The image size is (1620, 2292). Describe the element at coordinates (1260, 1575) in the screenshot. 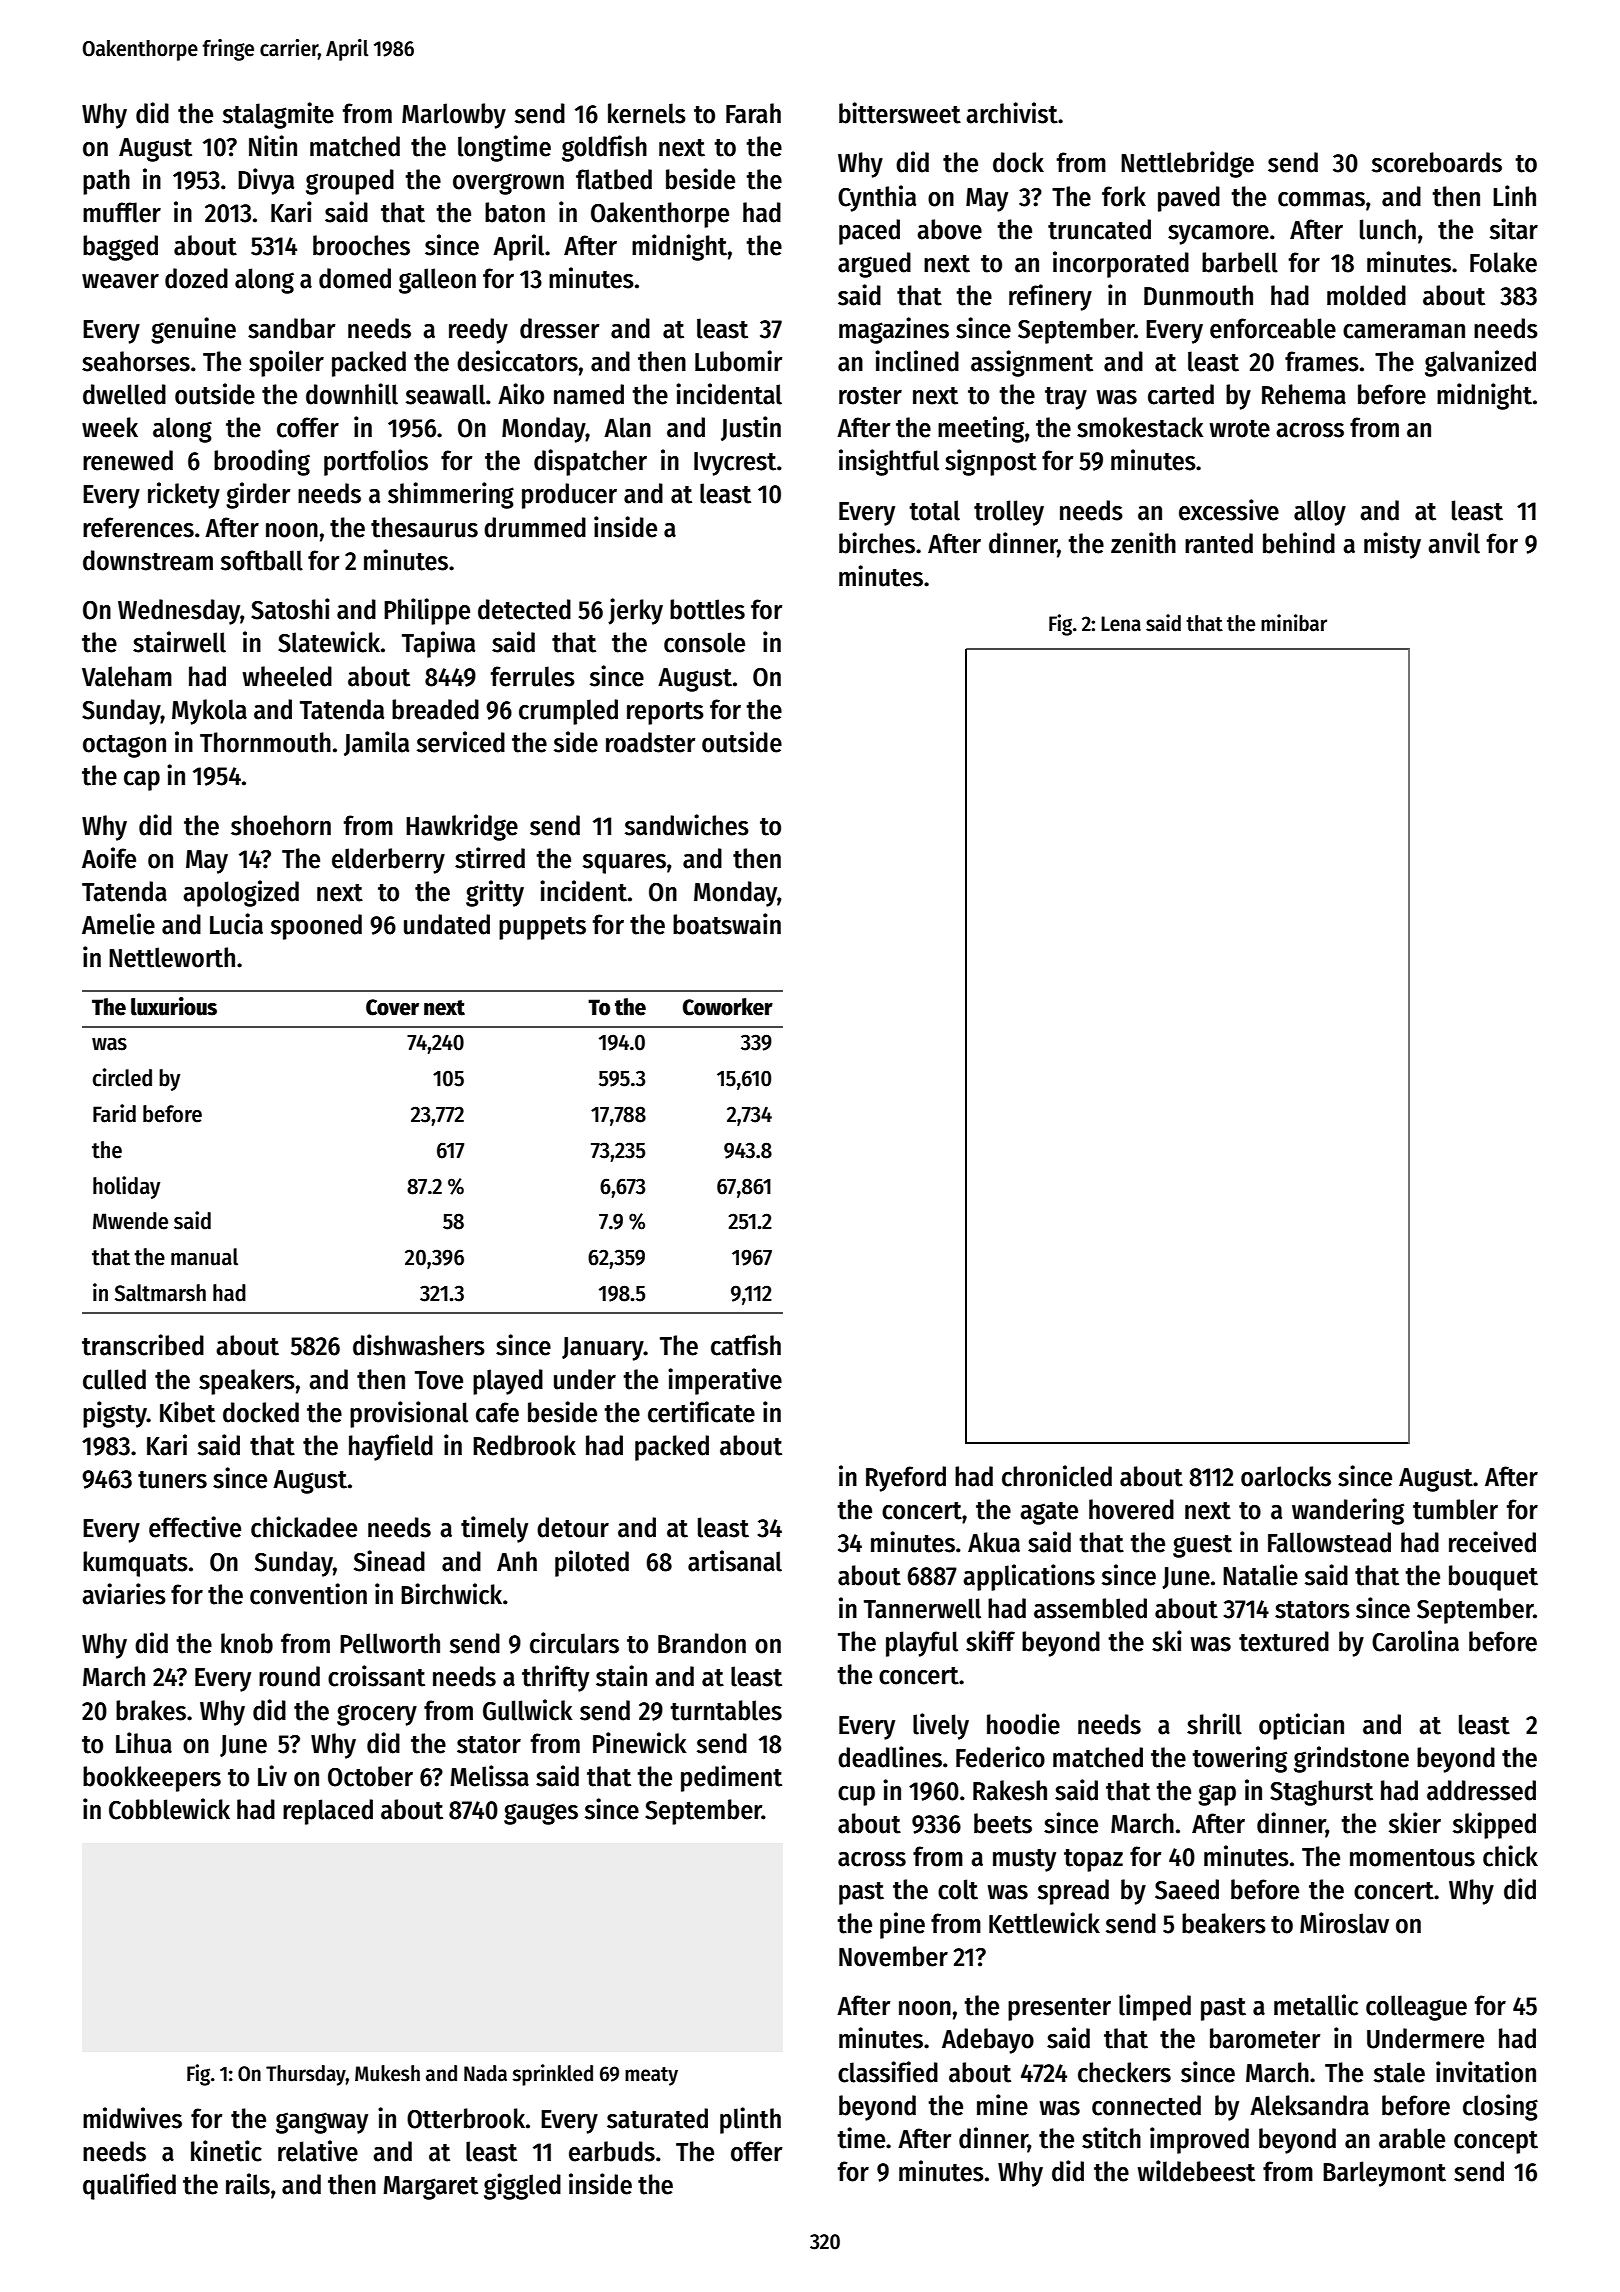

I see `Natalie` at that location.
